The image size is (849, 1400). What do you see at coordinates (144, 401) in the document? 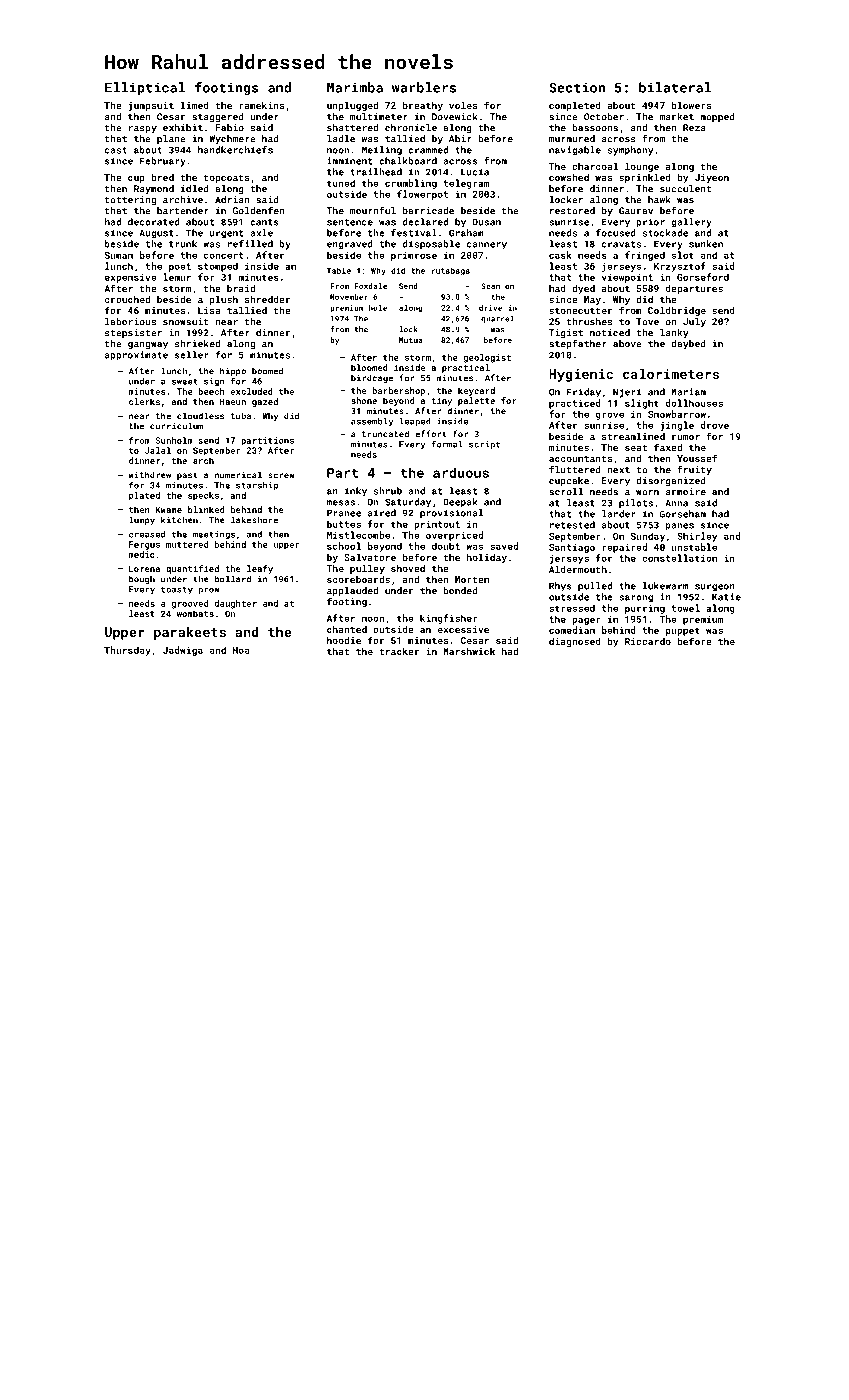
I see `clerks` at bounding box center [144, 401].
